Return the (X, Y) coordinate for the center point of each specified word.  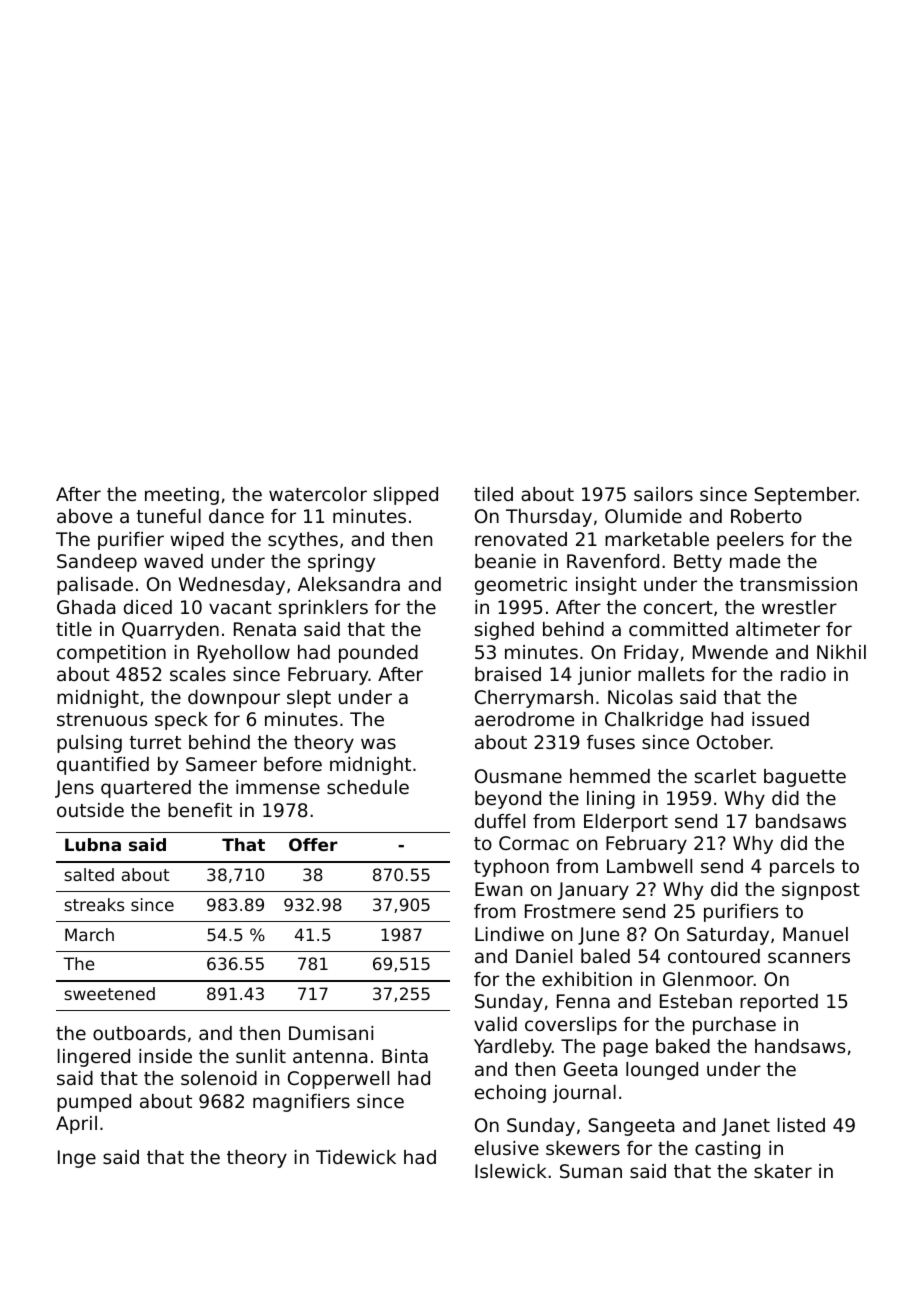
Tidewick (356, 1157)
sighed (504, 631)
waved (173, 561)
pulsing (89, 744)
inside (165, 1056)
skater (783, 1171)
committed (678, 629)
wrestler (799, 607)
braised (508, 674)
